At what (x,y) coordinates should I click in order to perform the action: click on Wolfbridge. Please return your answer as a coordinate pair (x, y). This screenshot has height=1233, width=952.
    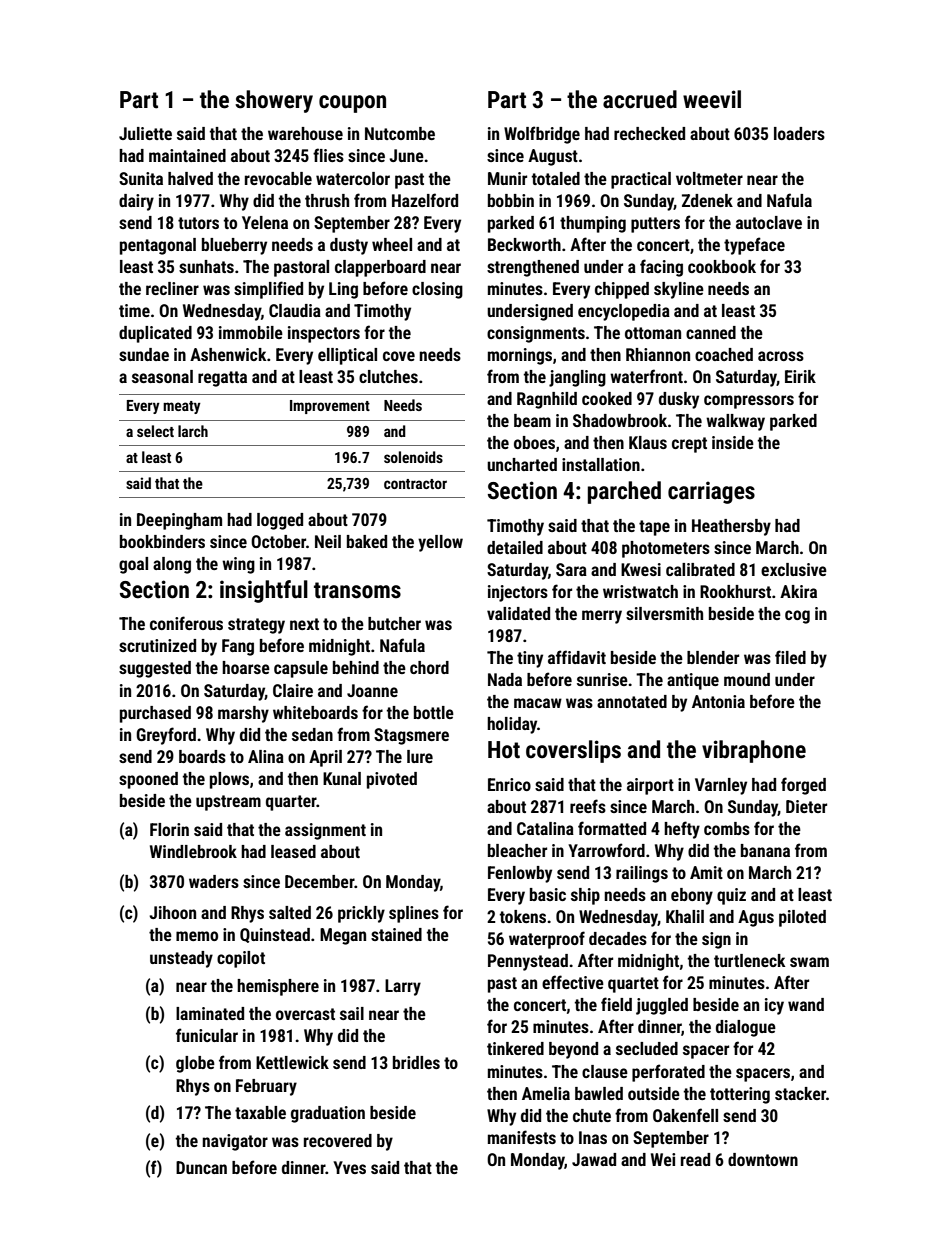
    Looking at the image, I should click on (542, 135).
